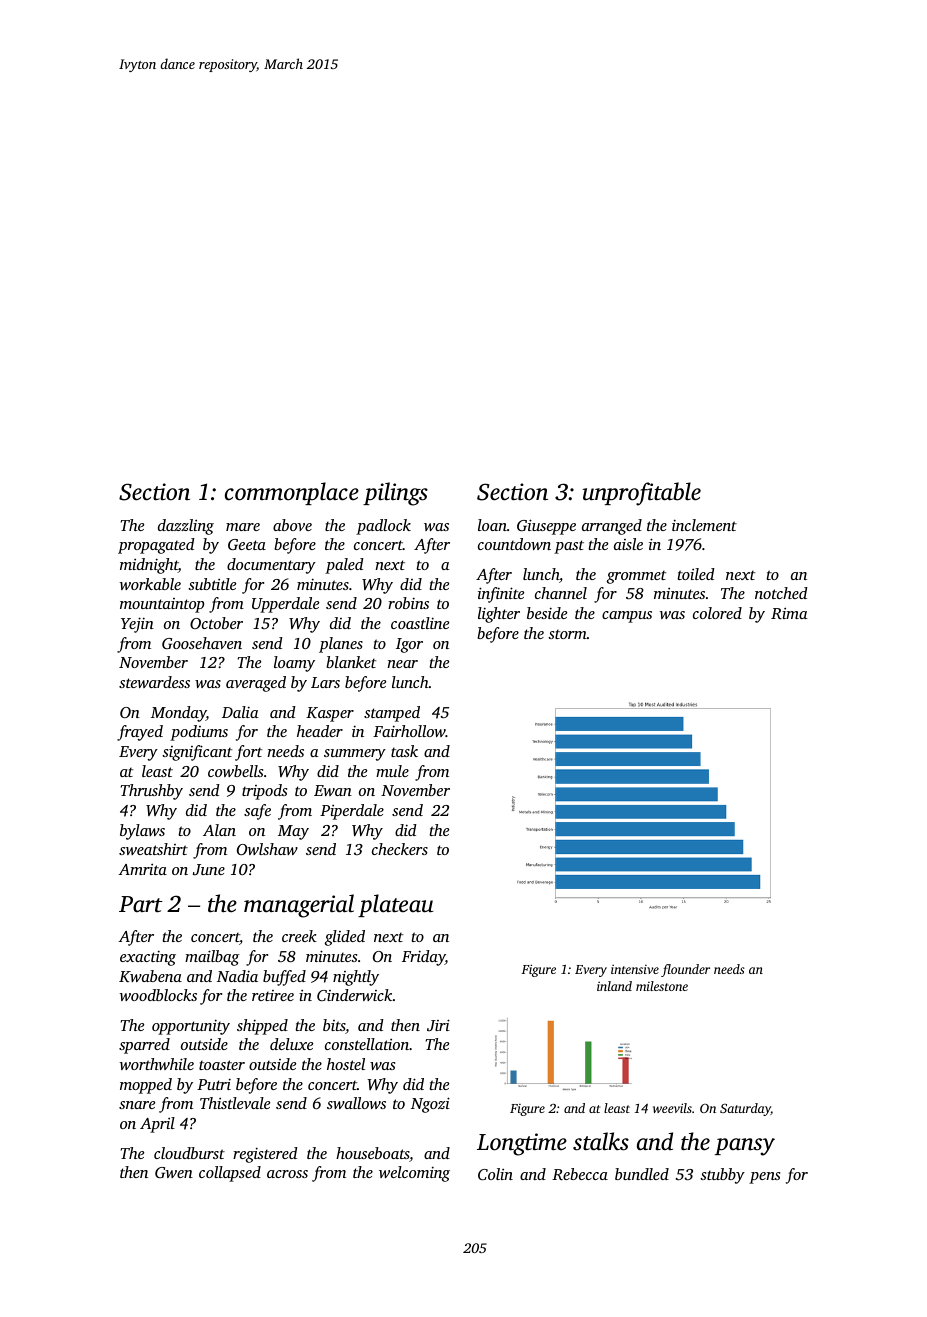  What do you see at coordinates (400, 849) in the image?
I see `checkers` at bounding box center [400, 849].
